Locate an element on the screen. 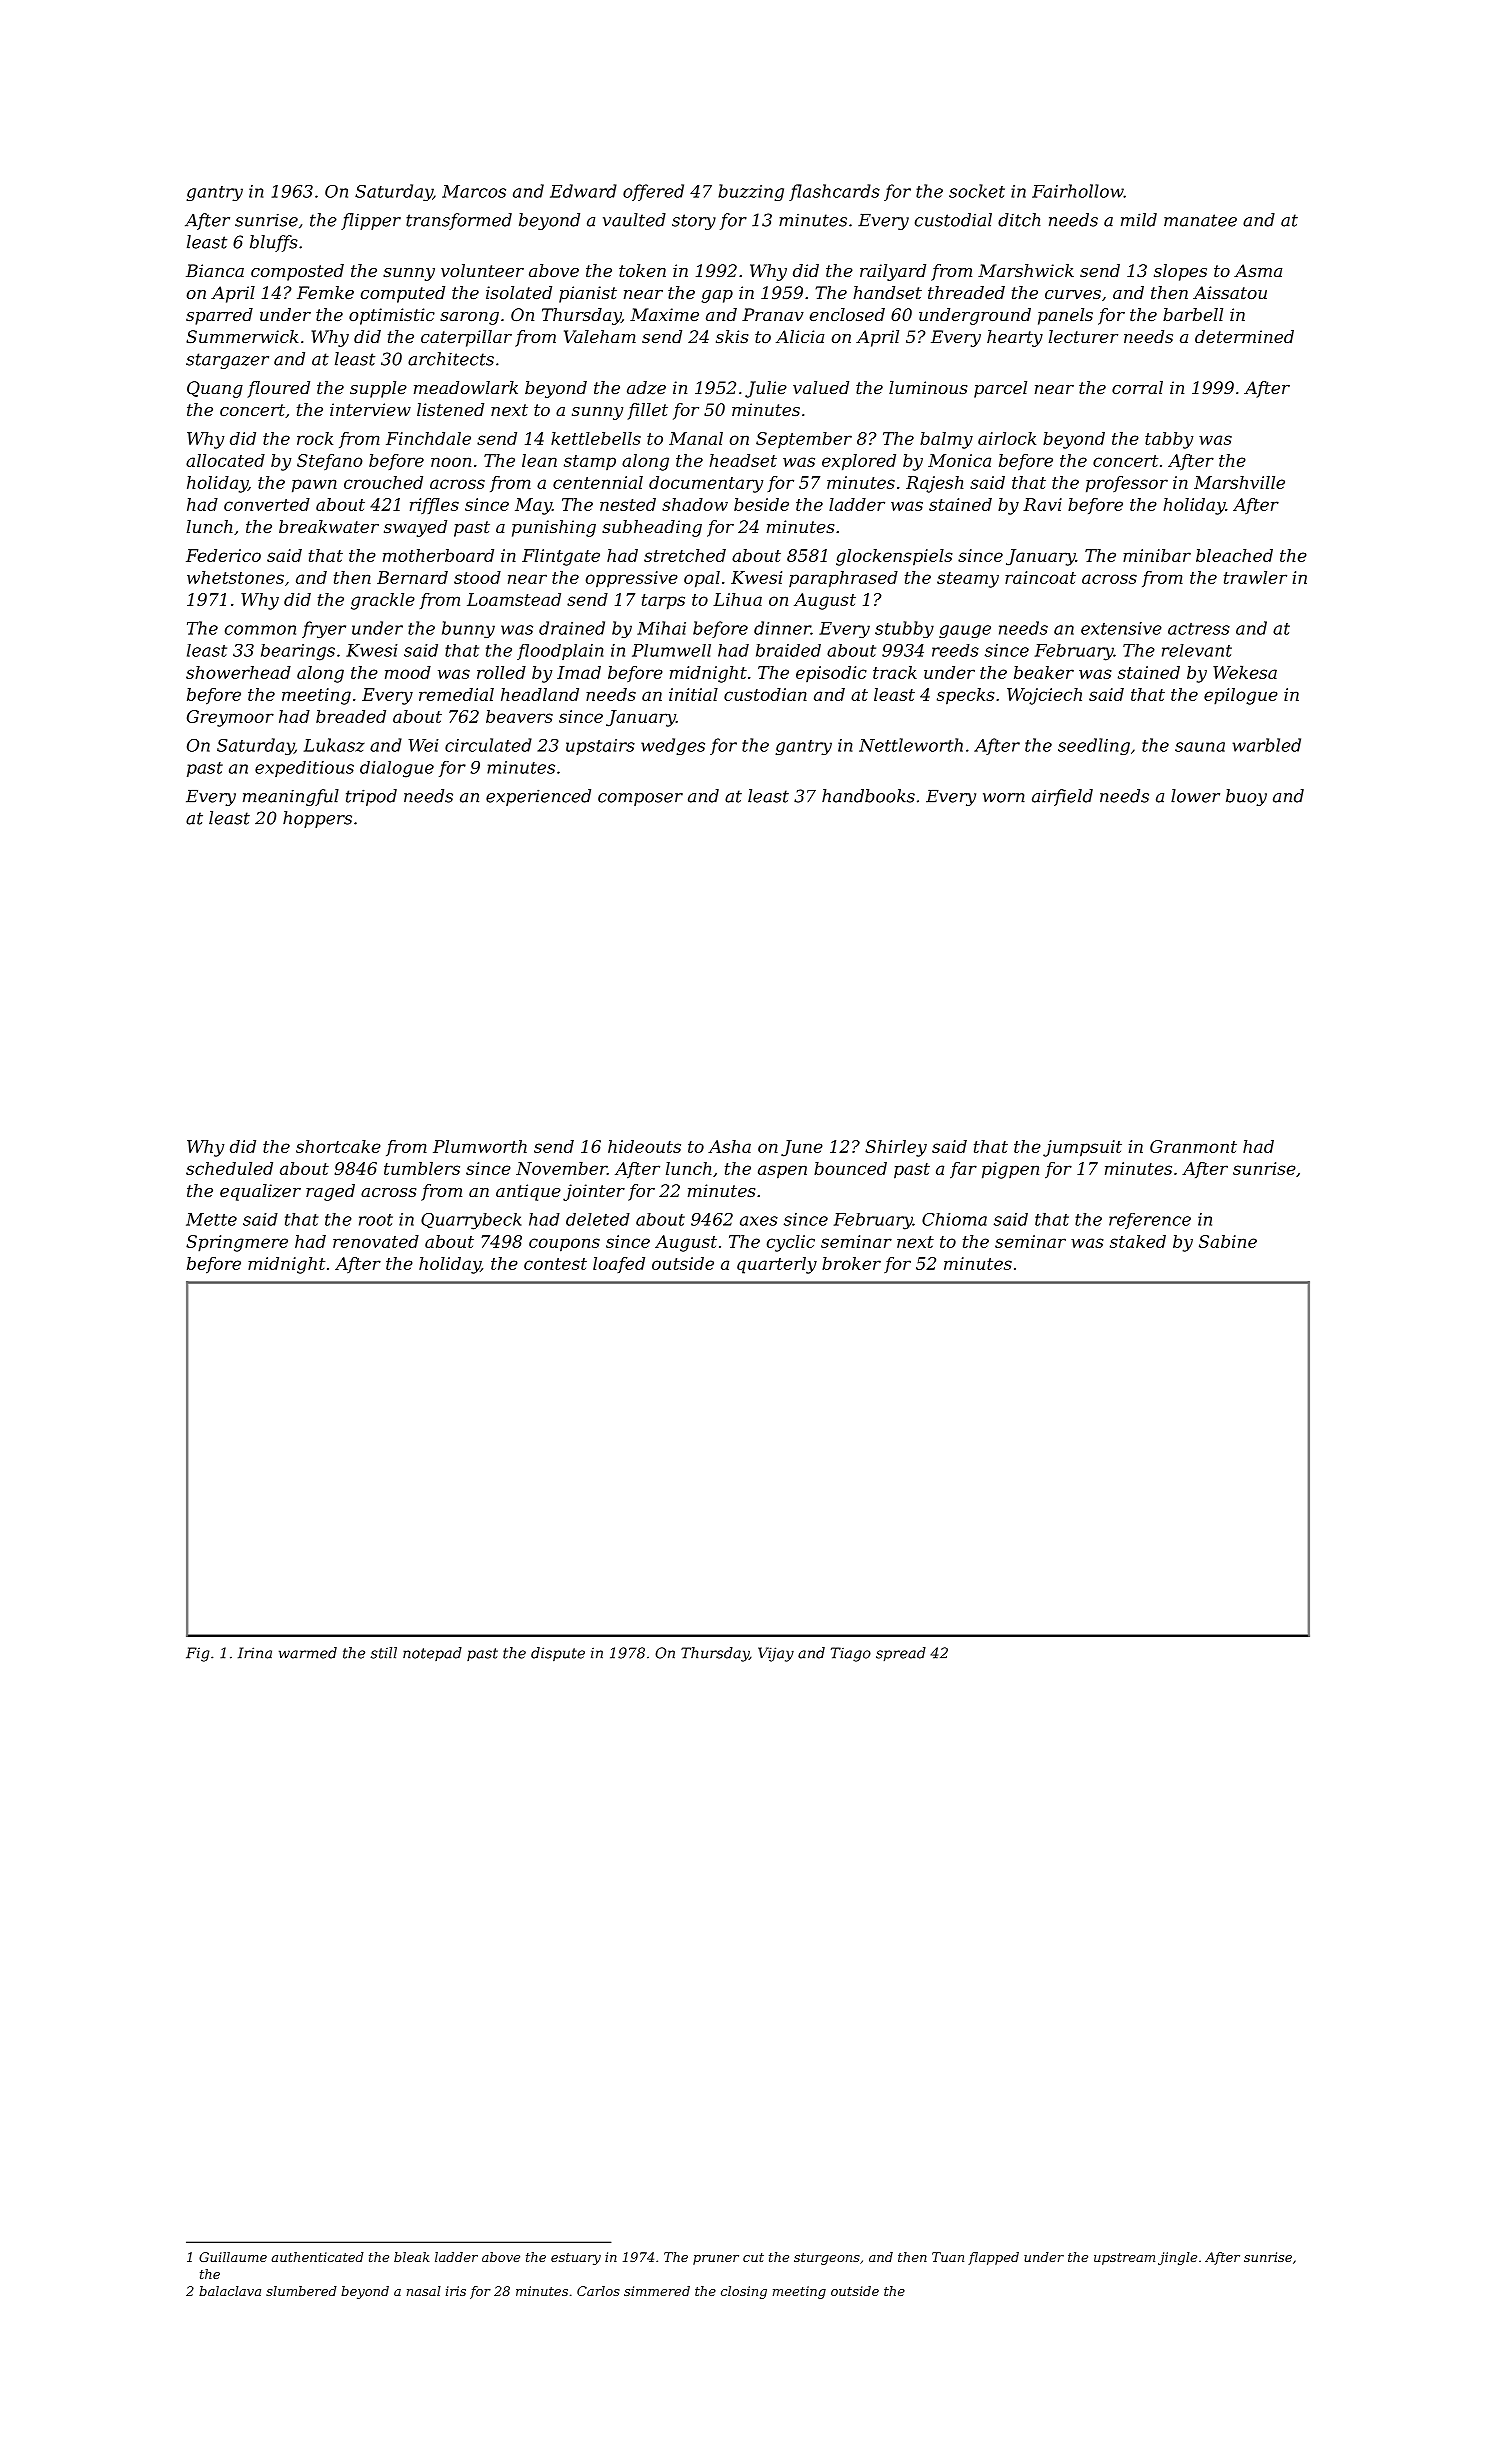 This screenshot has width=1496, height=2464. jingle is located at coordinates (1177, 2258).
